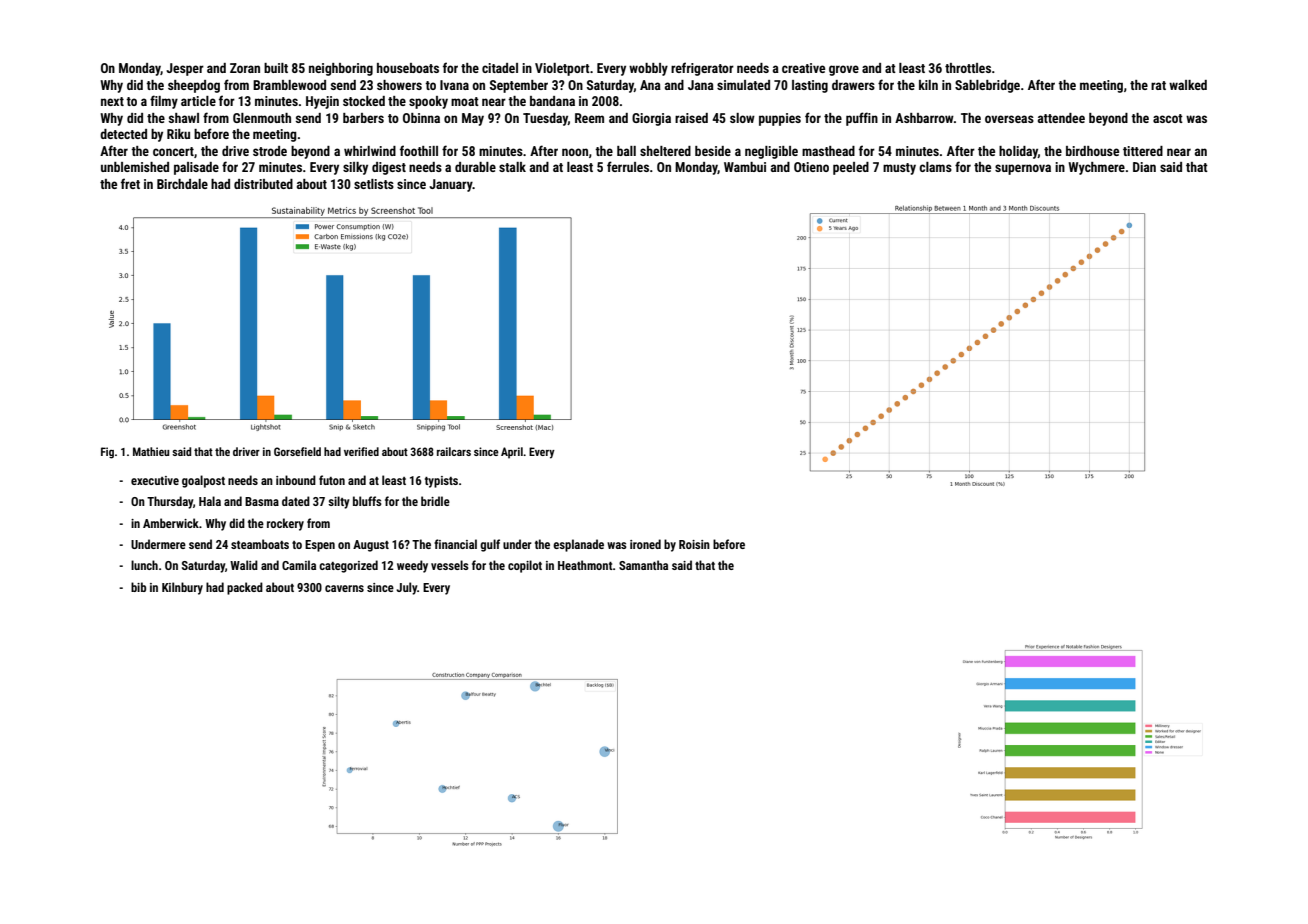  I want to click on Hyejin, so click(322, 102).
